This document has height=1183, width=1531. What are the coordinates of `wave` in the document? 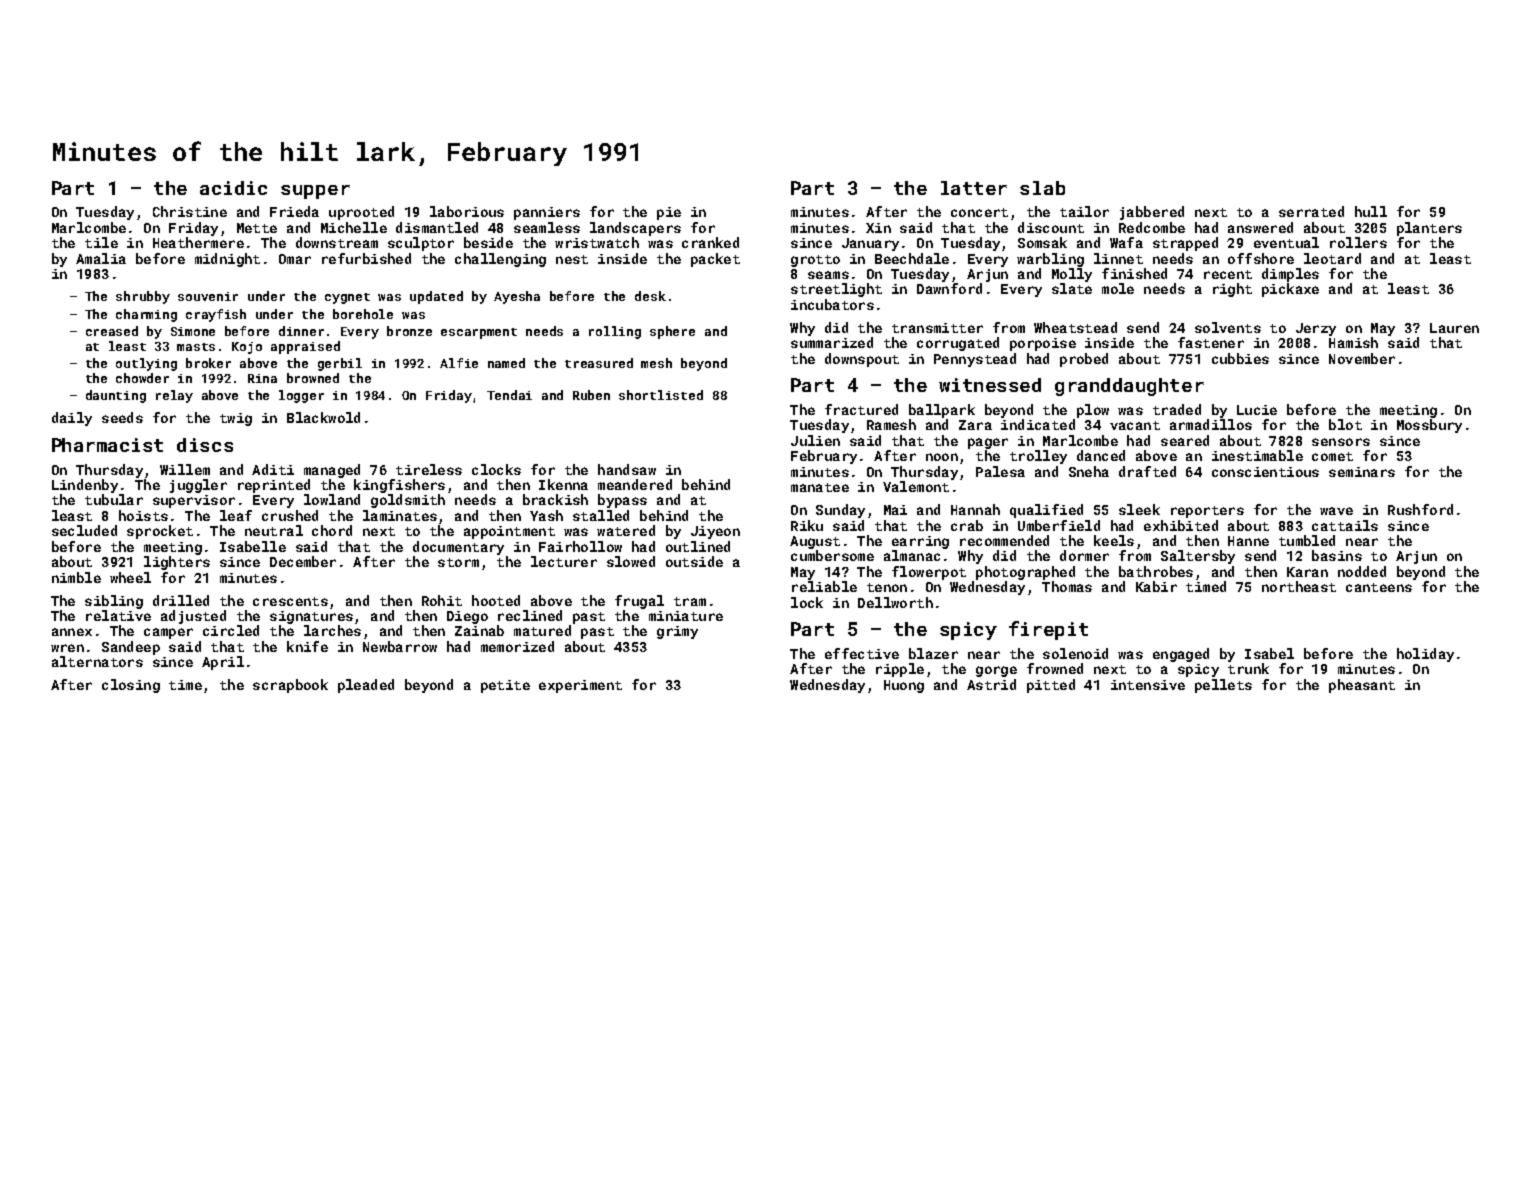 It's located at (1336, 511).
